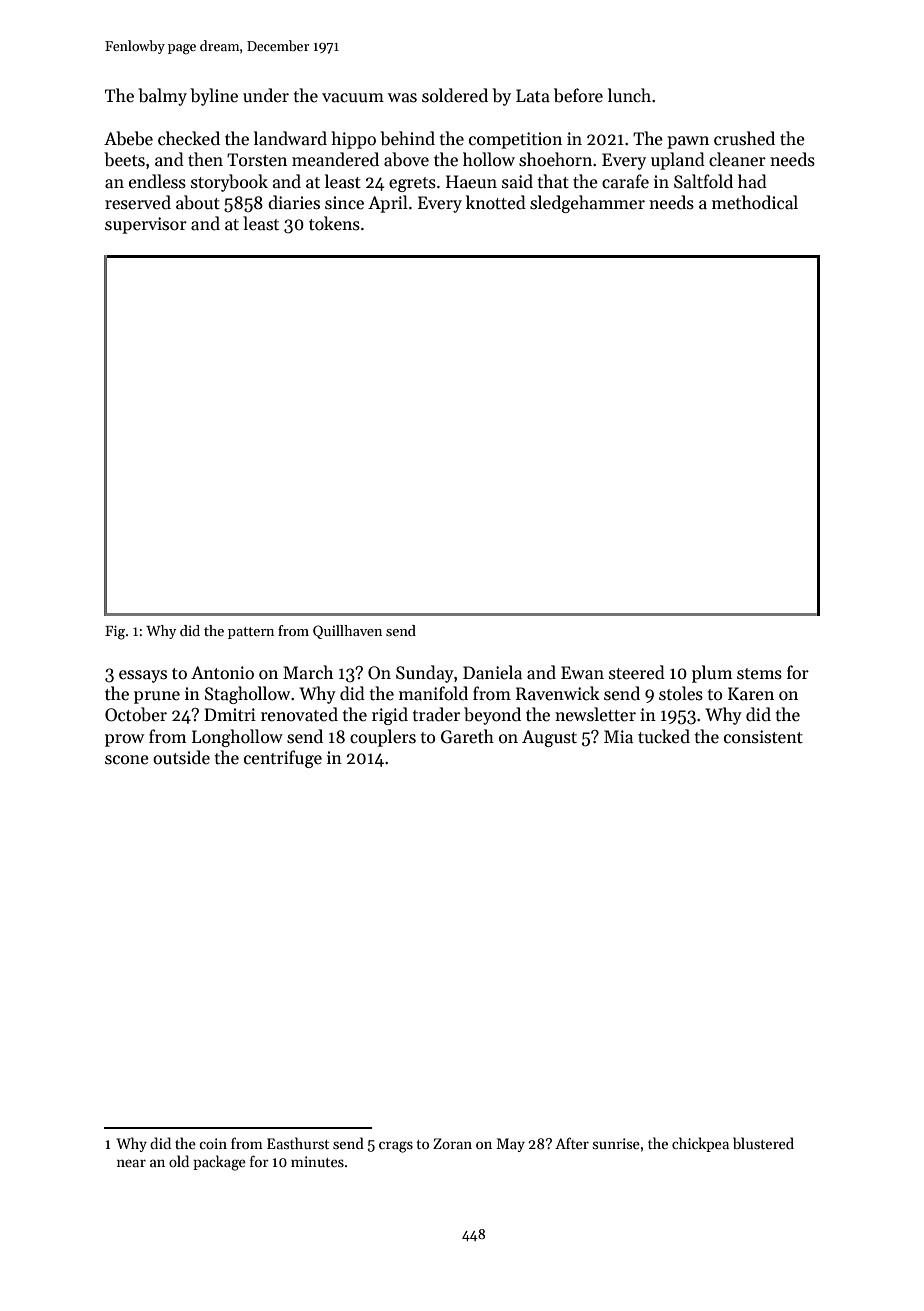 The width and height of the document is (924, 1311). What do you see at coordinates (251, 633) in the document?
I see `pattern` at bounding box center [251, 633].
